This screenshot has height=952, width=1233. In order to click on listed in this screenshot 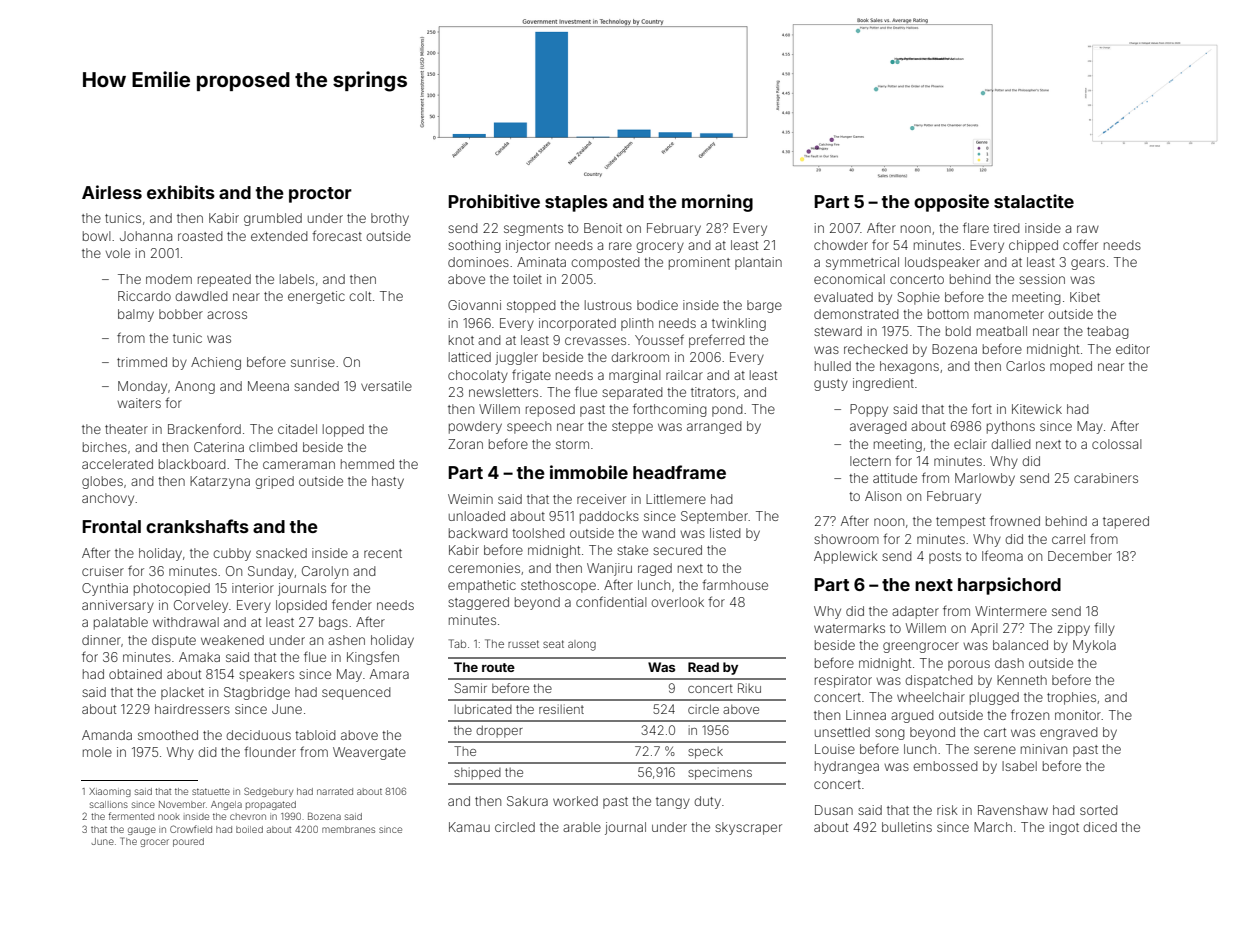, I will do `click(725, 533)`.
